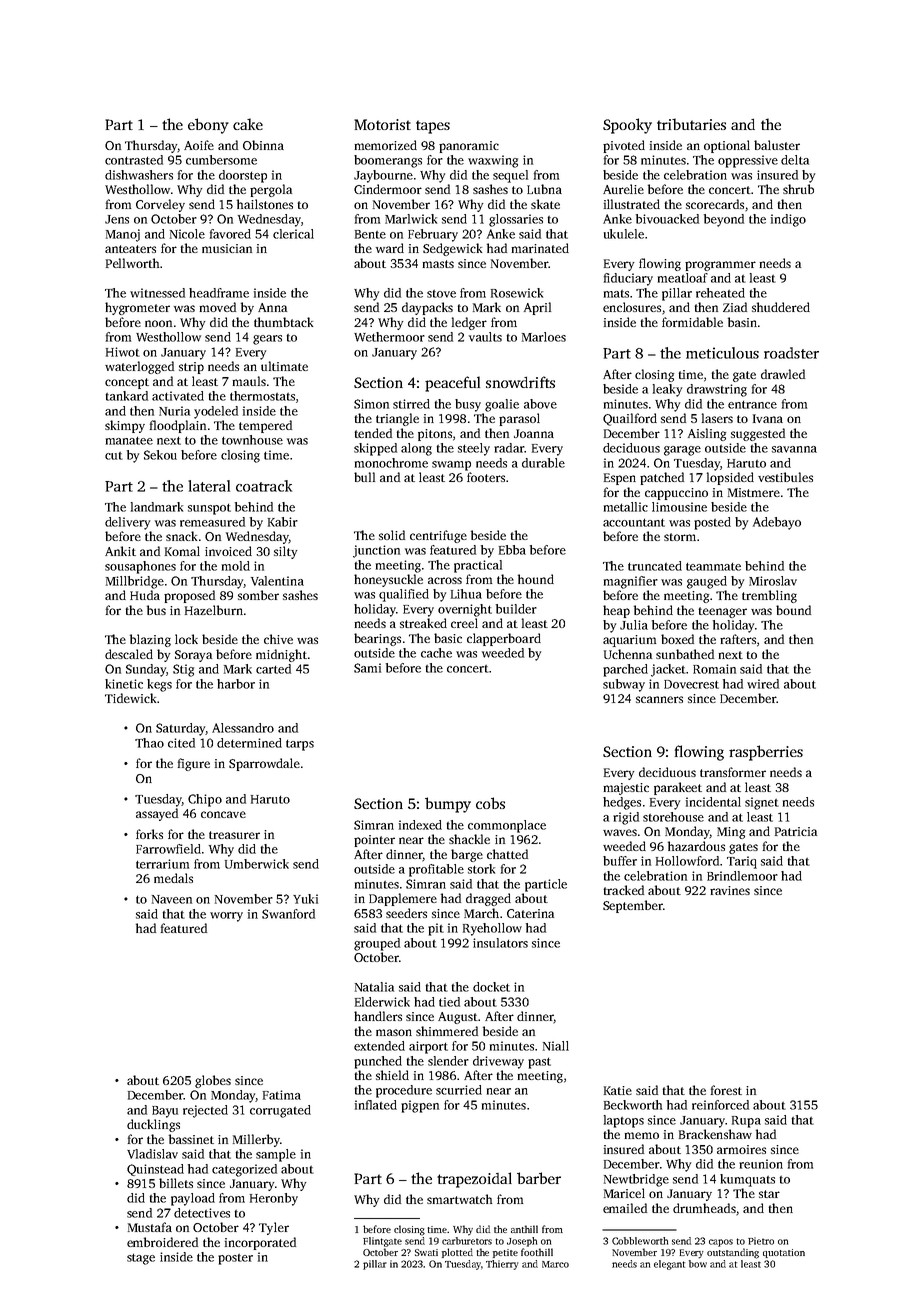 The height and width of the document is (1308, 924). Describe the element at coordinates (388, 161) in the document. I see `boomerangs` at that location.
